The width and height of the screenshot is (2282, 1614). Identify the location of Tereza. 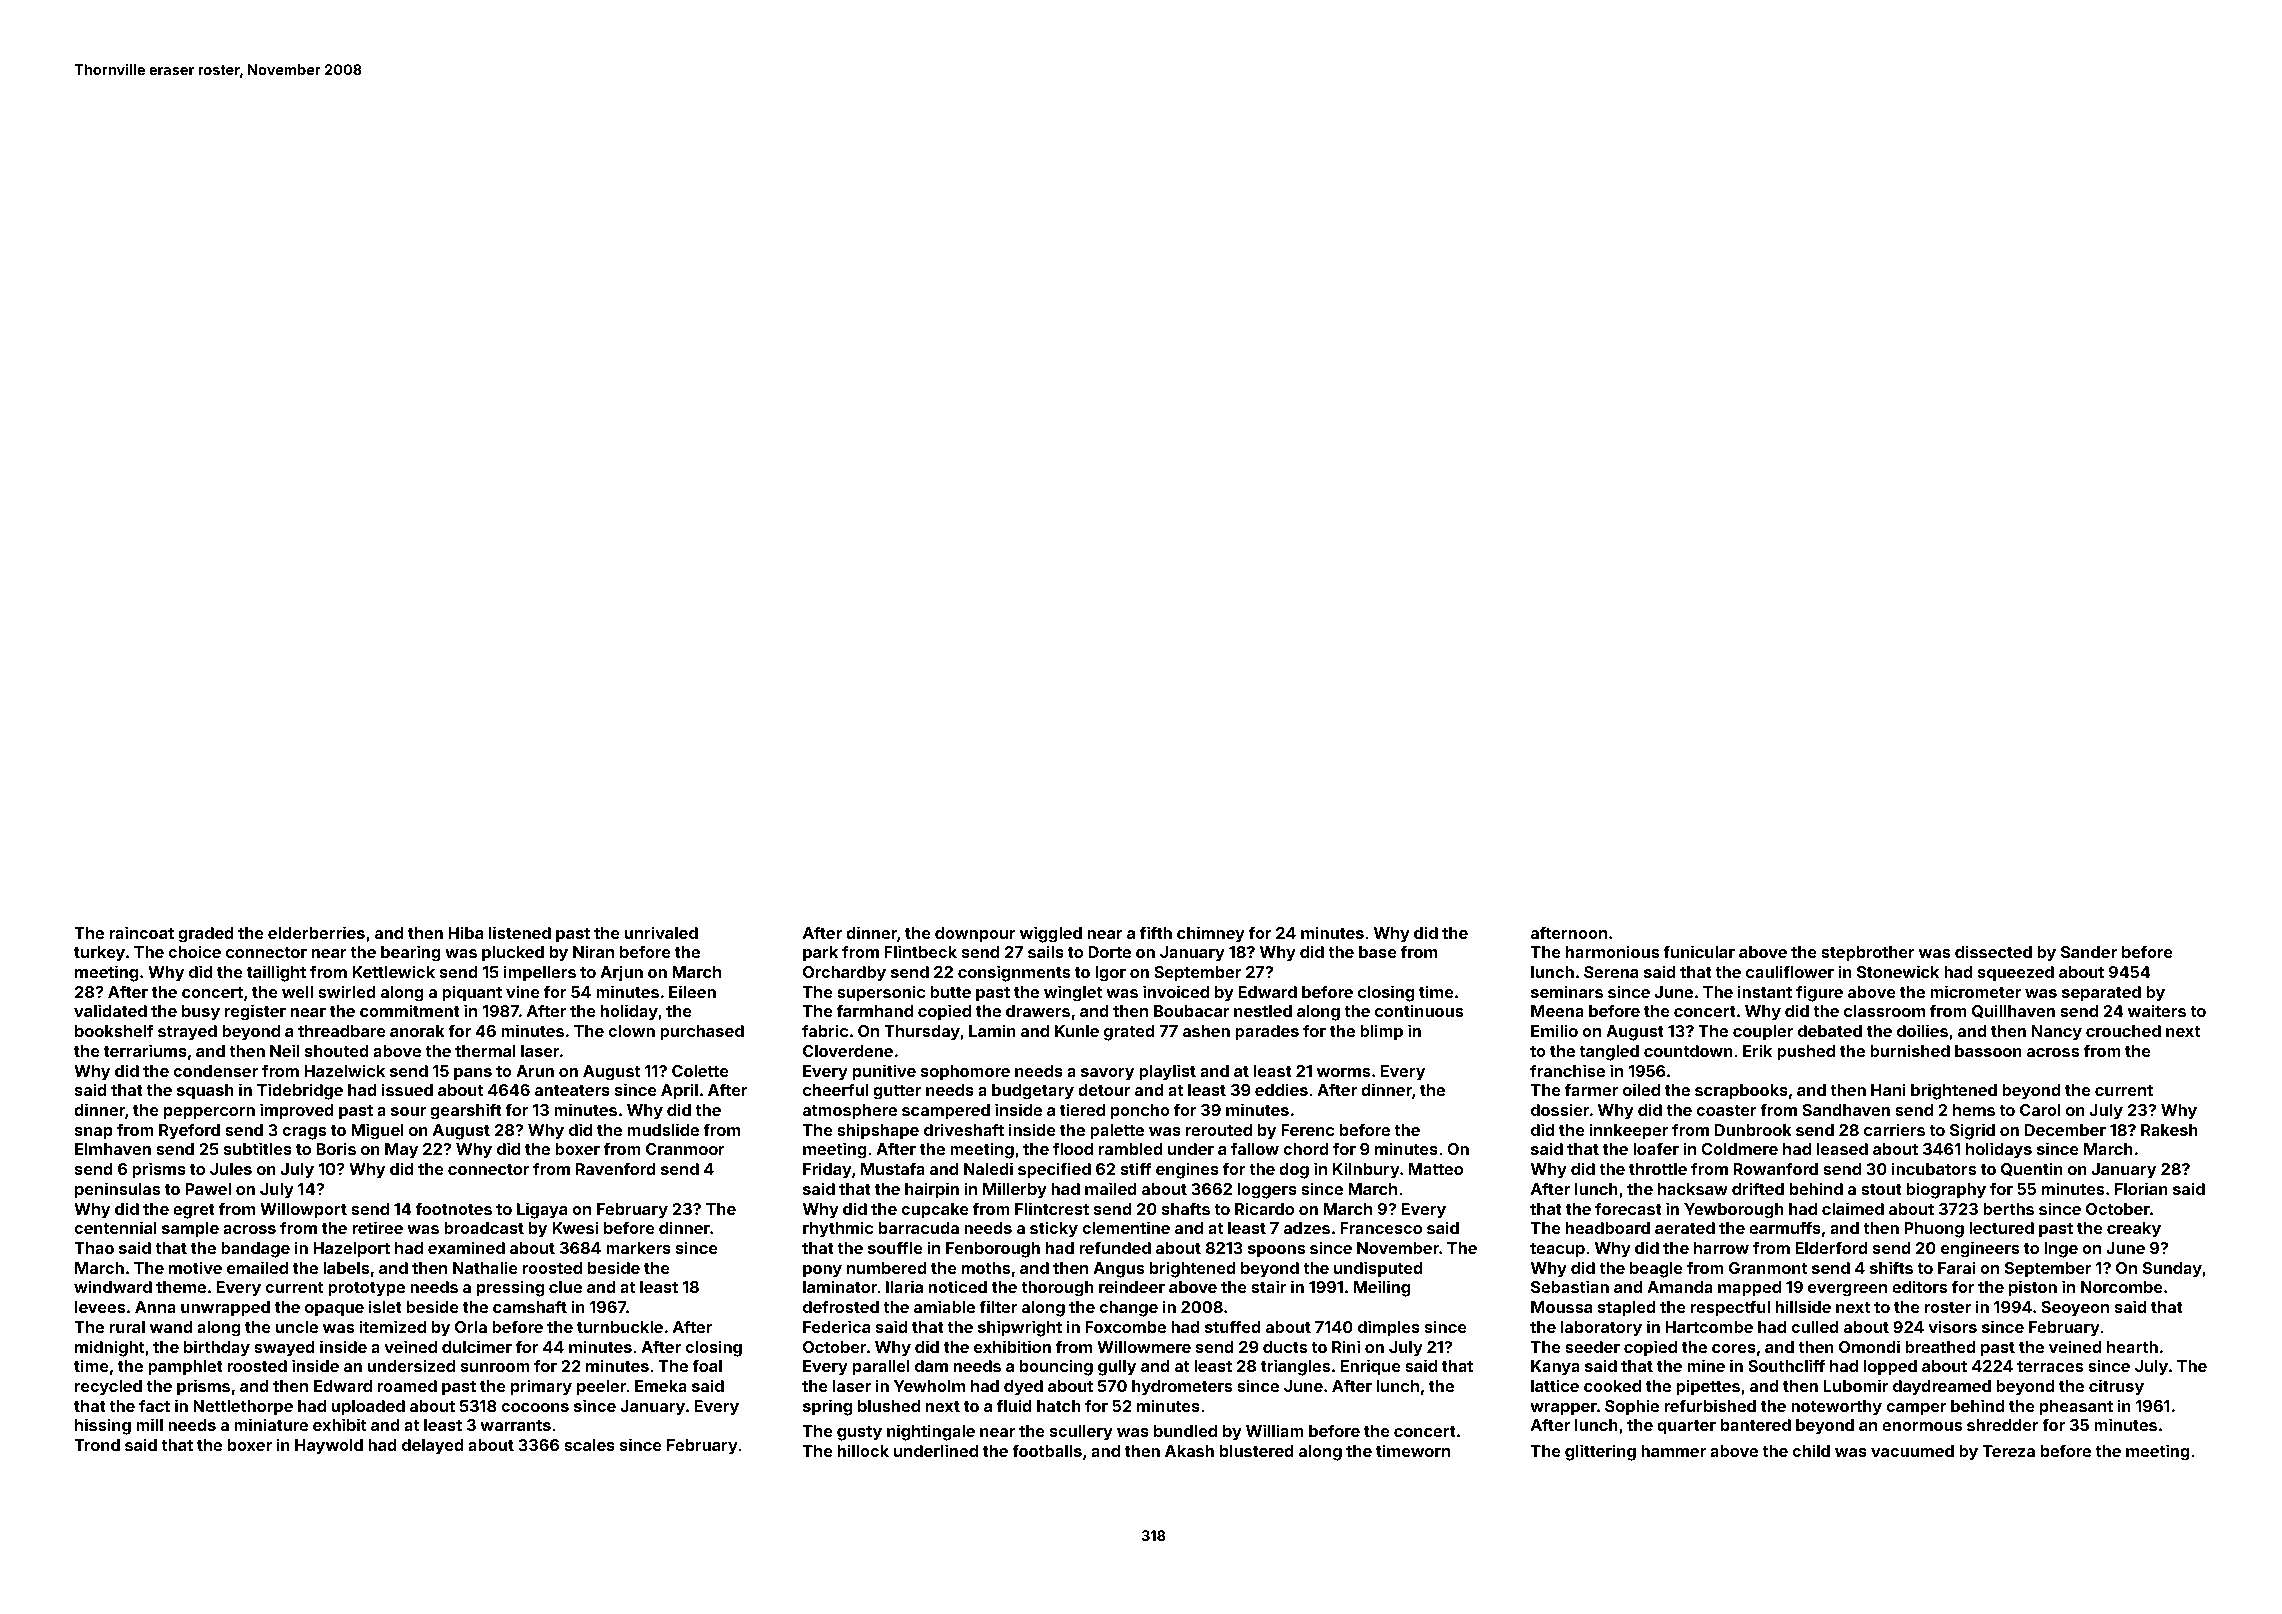
(2009, 1451).
